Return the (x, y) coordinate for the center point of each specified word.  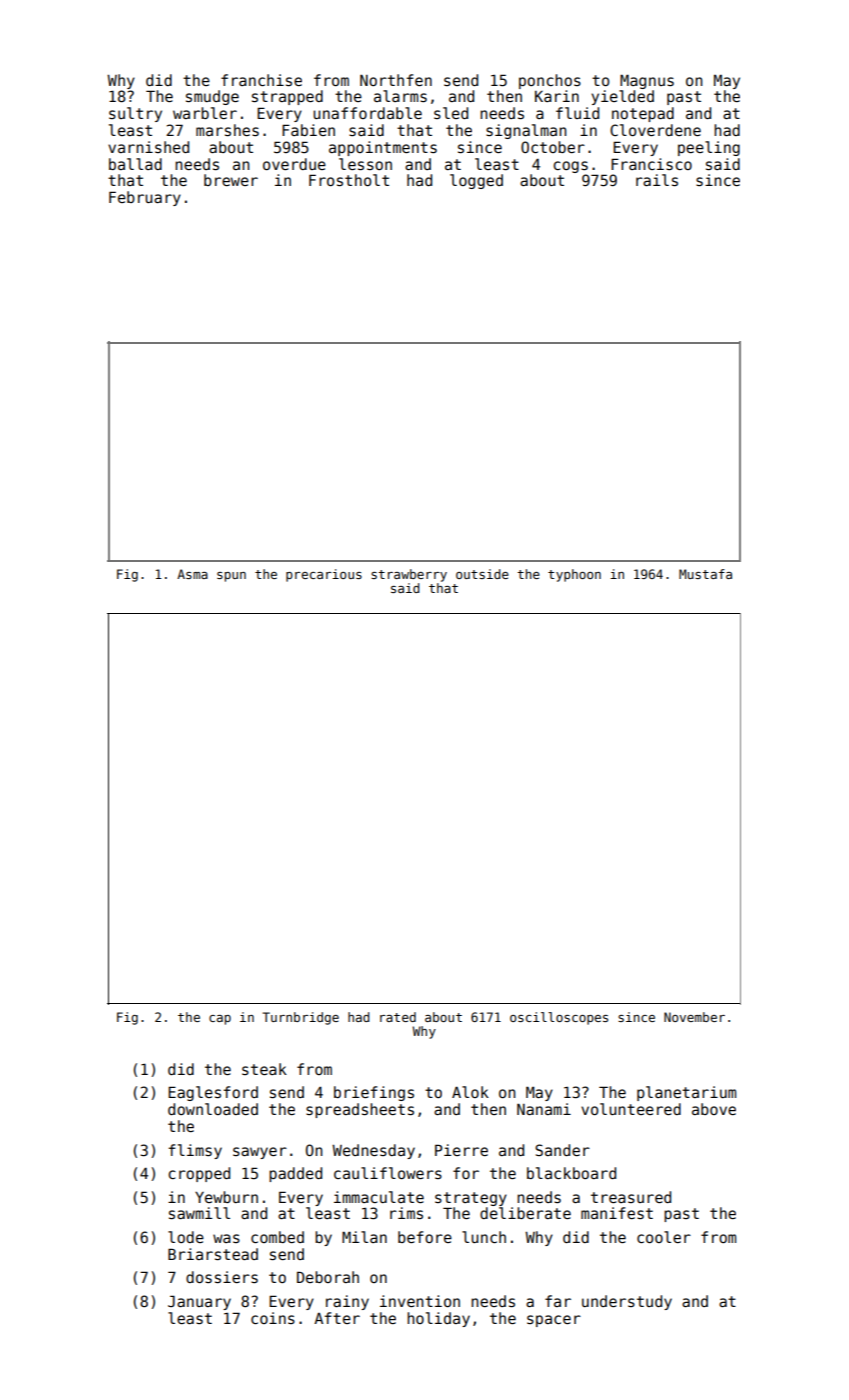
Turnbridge (301, 1018)
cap (220, 1020)
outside (482, 574)
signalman (526, 131)
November (694, 1017)
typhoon (574, 575)
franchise (261, 80)
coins (273, 1318)
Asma (192, 574)
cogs (570, 167)
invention (420, 1301)
